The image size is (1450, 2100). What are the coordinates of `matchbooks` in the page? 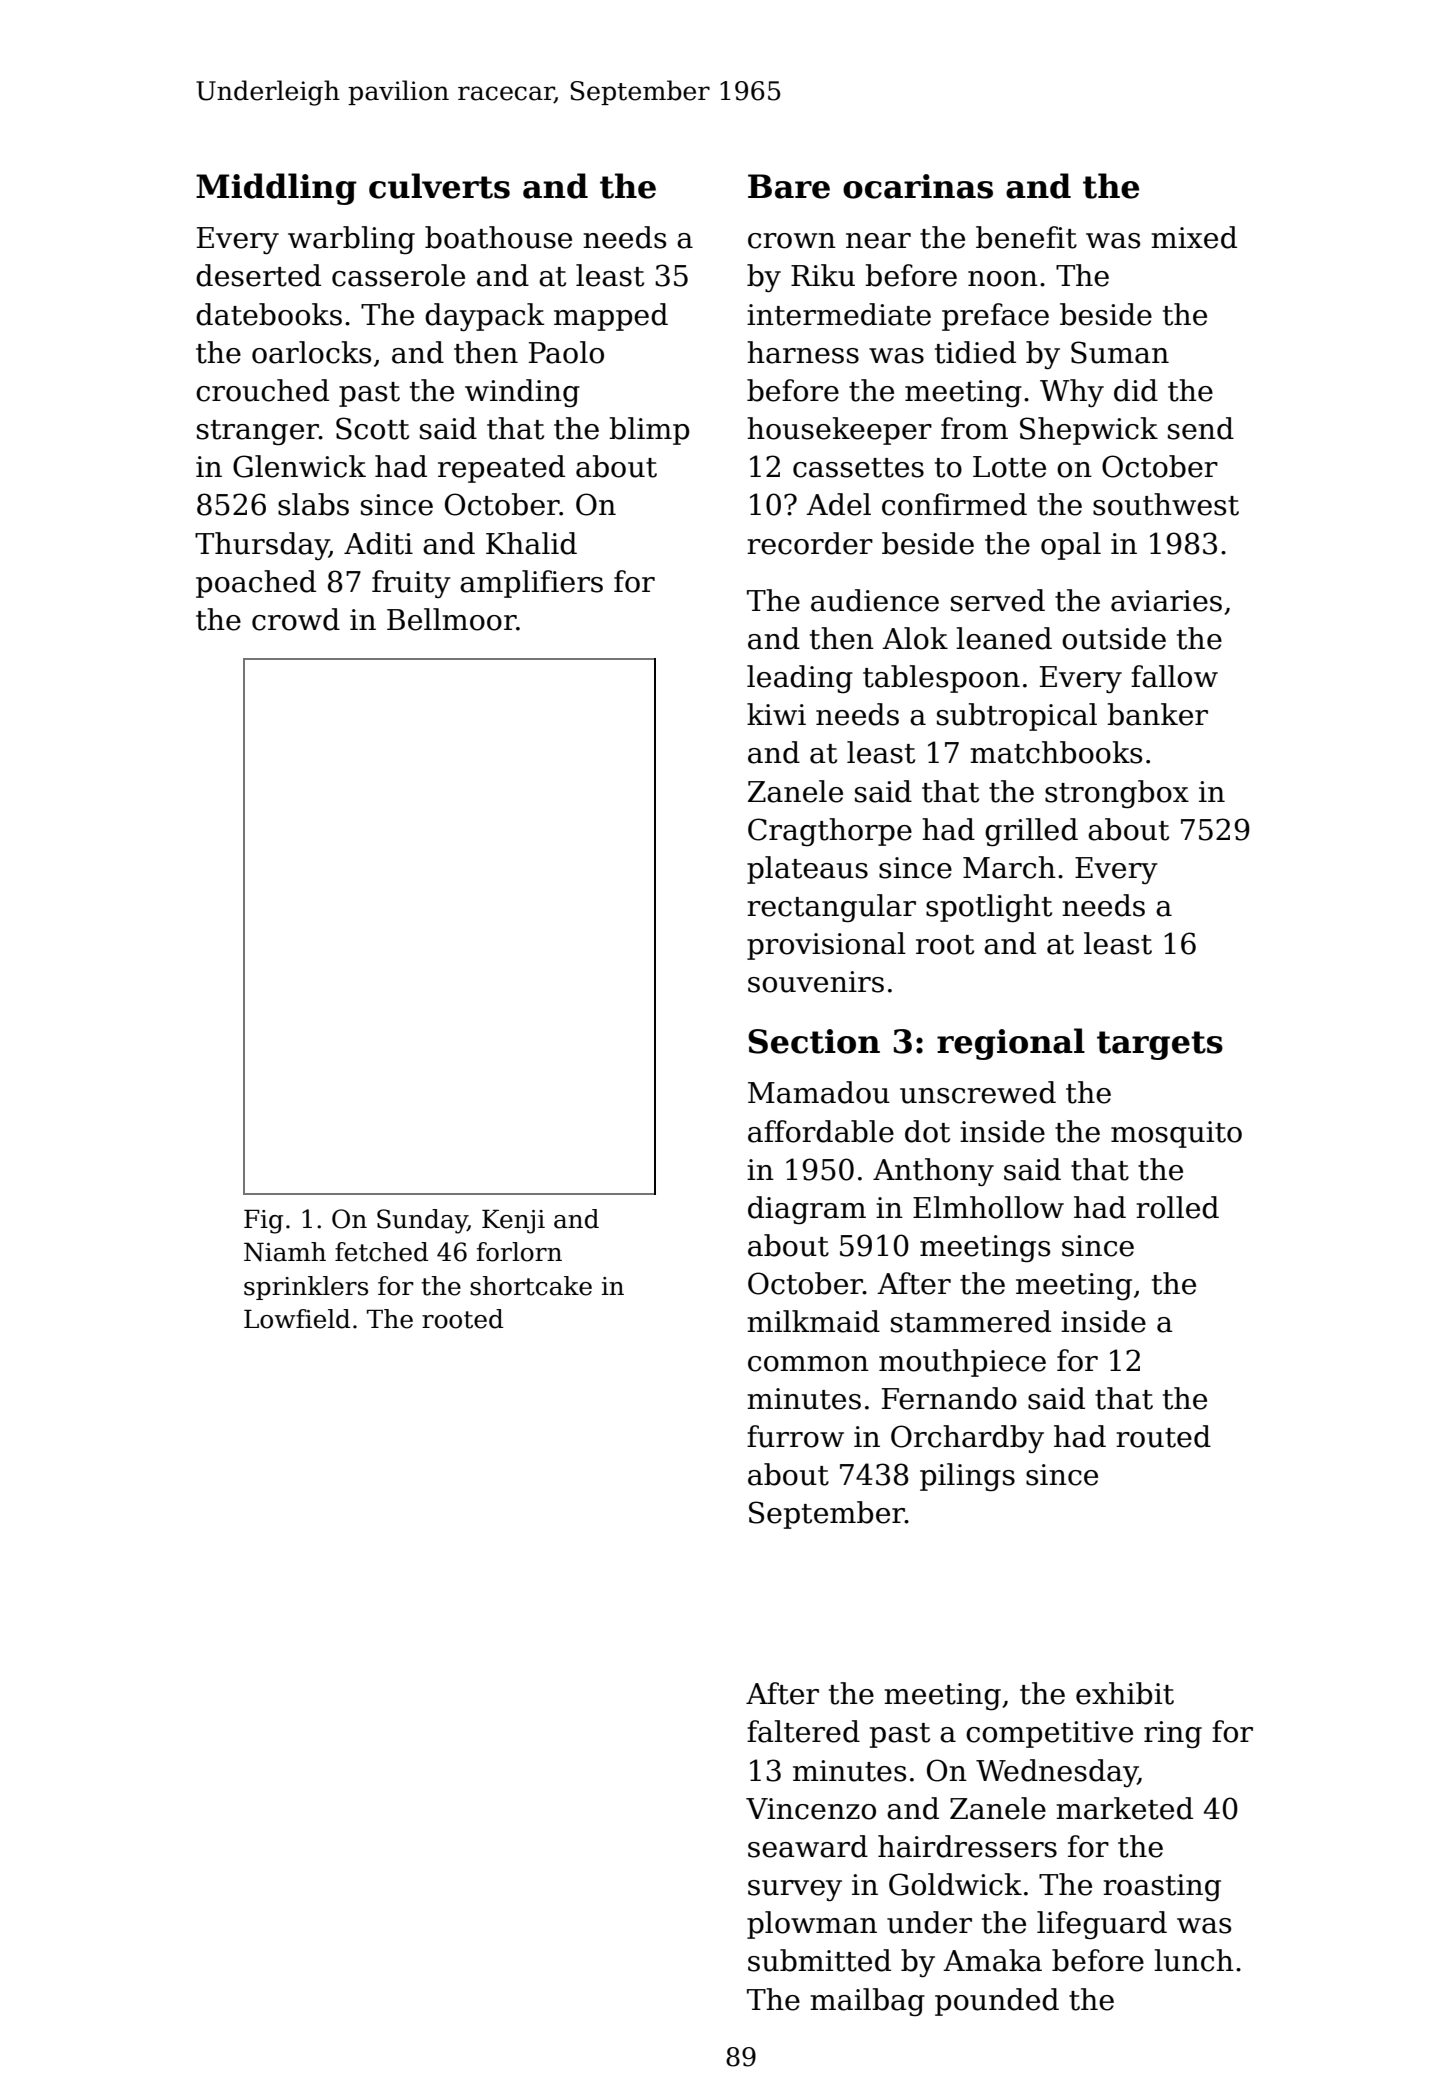 It's located at (1056, 752).
